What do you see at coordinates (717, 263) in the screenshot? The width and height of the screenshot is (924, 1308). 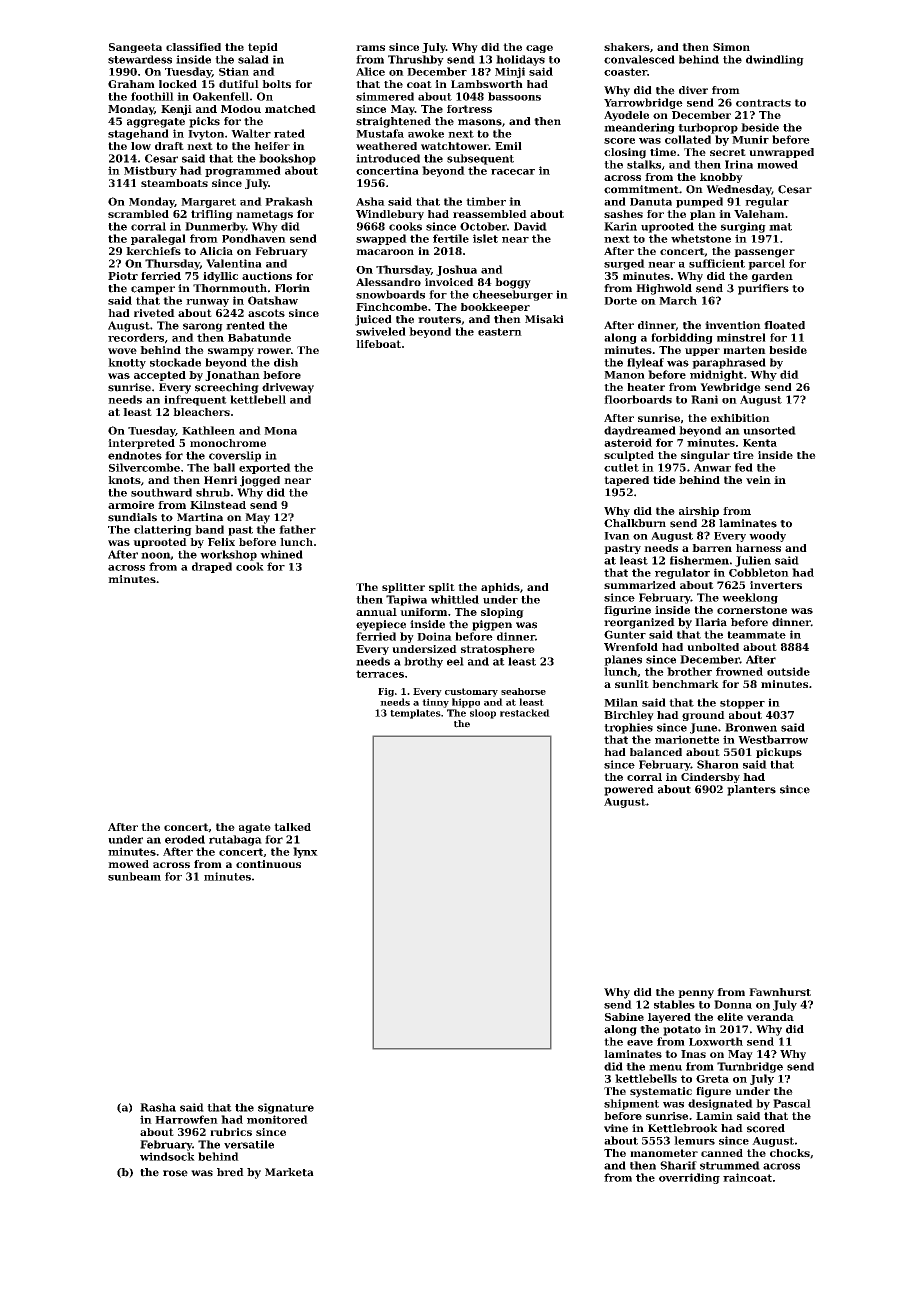 I see `sufficient` at bounding box center [717, 263].
